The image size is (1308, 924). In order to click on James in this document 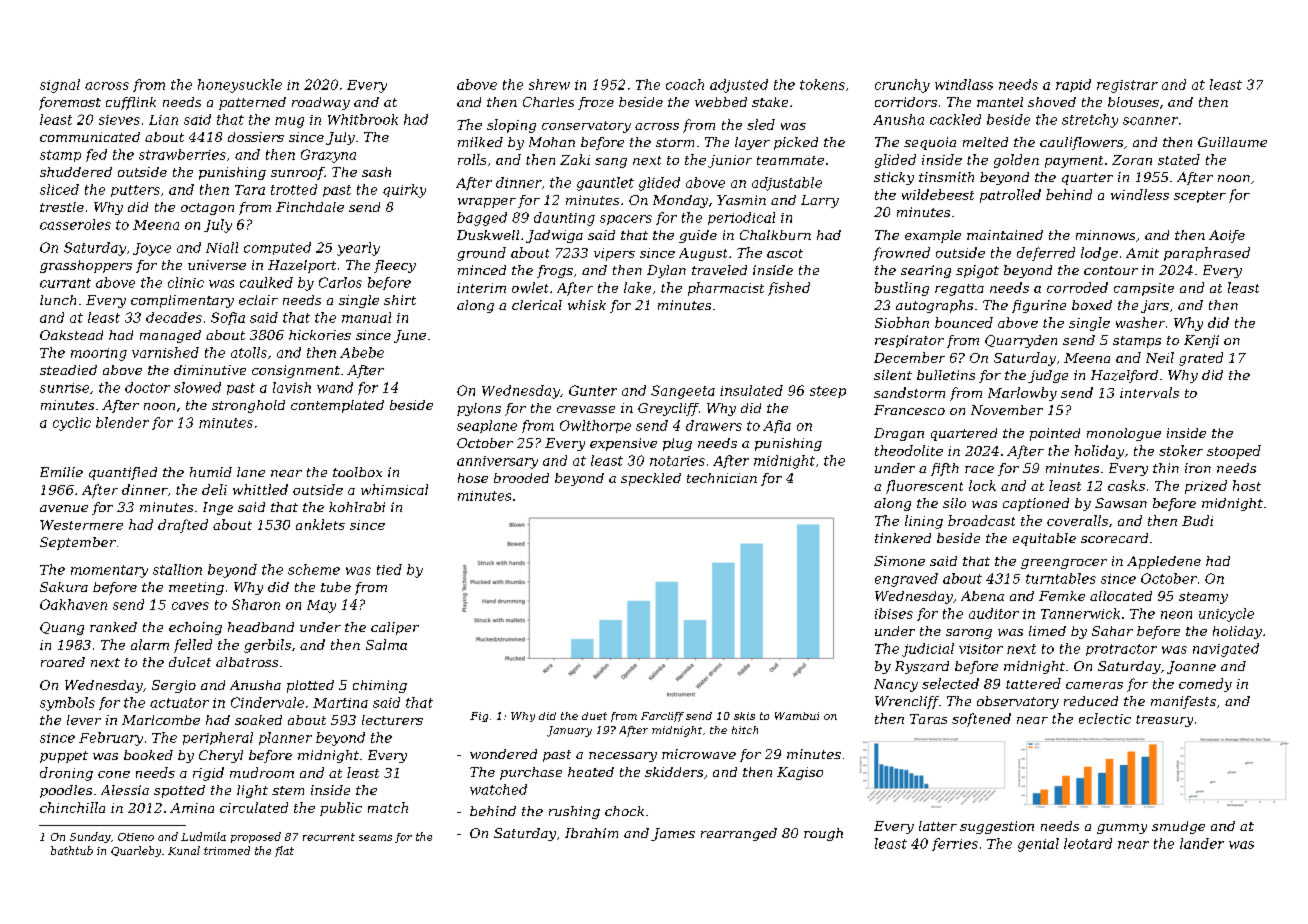, I will do `click(673, 834)`.
